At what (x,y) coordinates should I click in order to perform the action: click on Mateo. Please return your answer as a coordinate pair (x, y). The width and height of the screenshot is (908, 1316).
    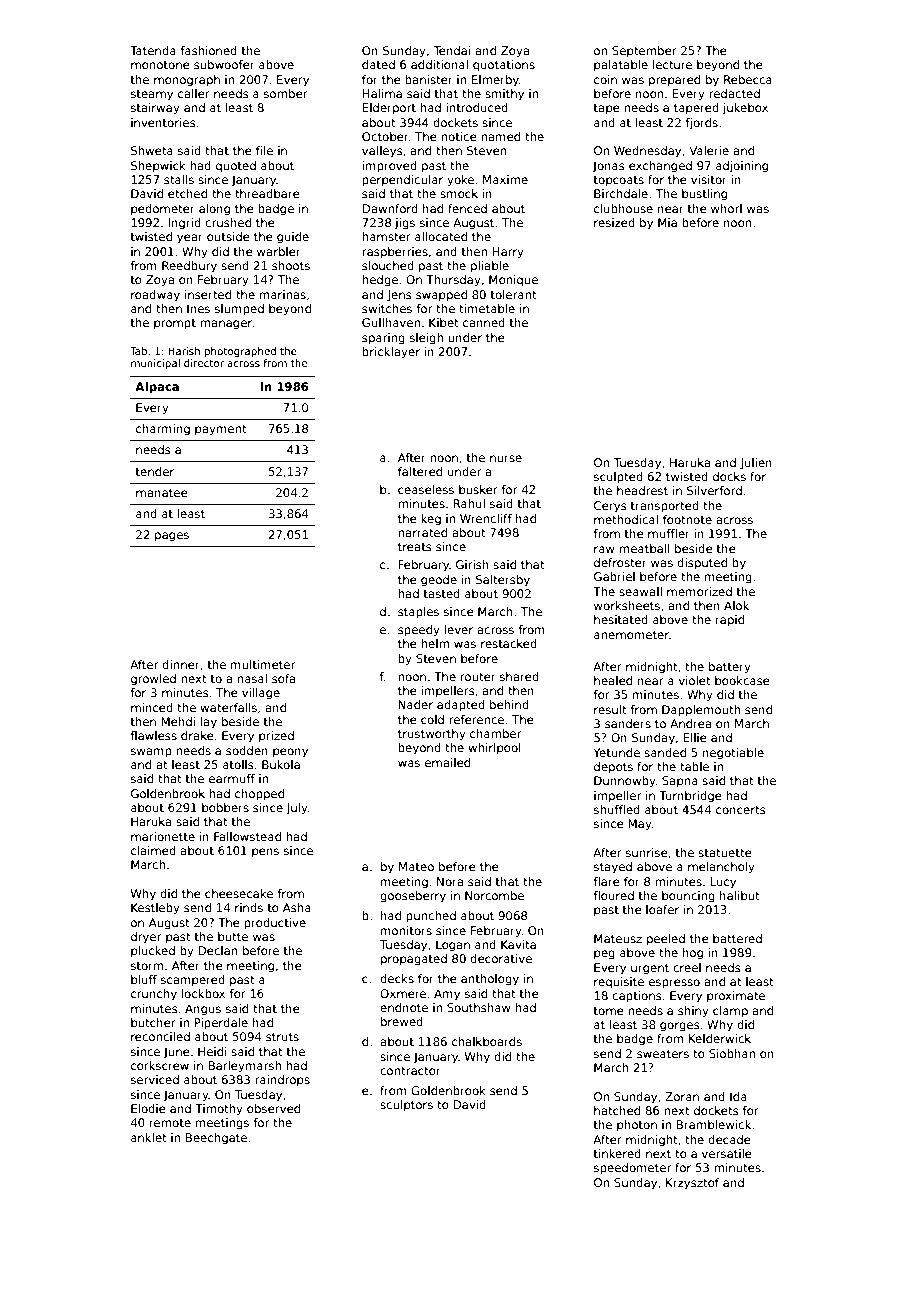
    Looking at the image, I should click on (416, 866).
